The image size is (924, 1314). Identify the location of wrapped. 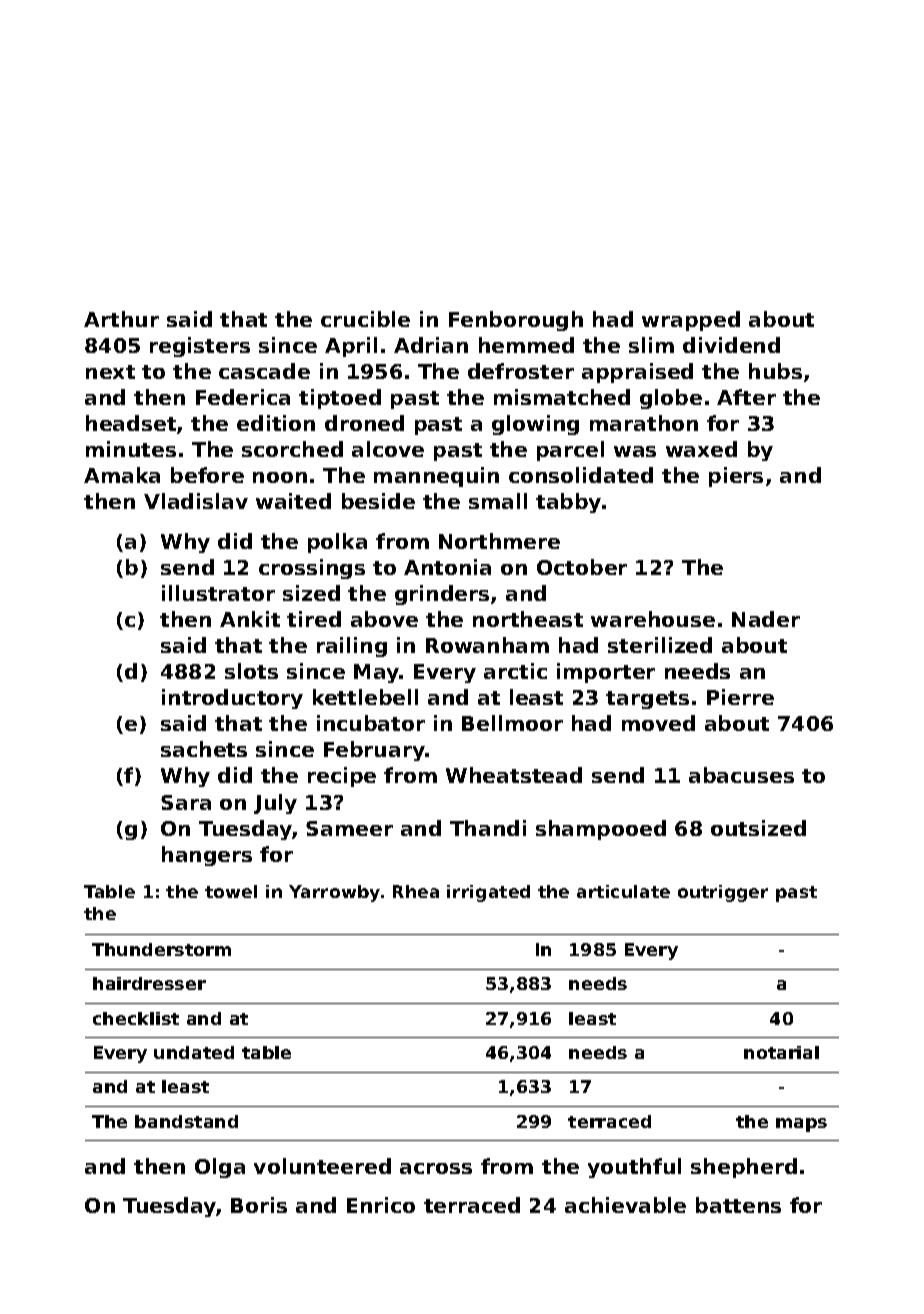
(691, 321).
